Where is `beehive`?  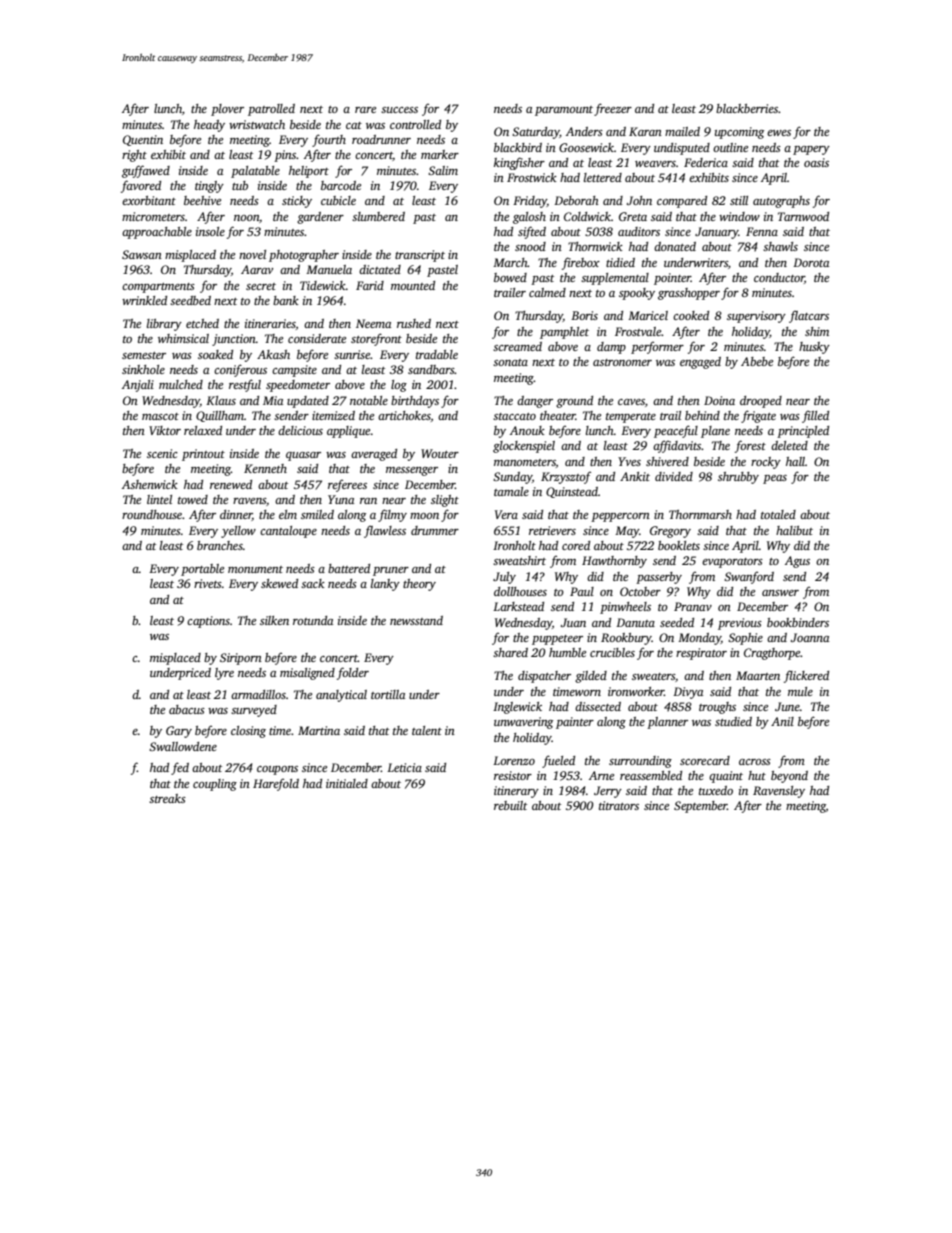 beehive is located at coordinates (202, 200).
